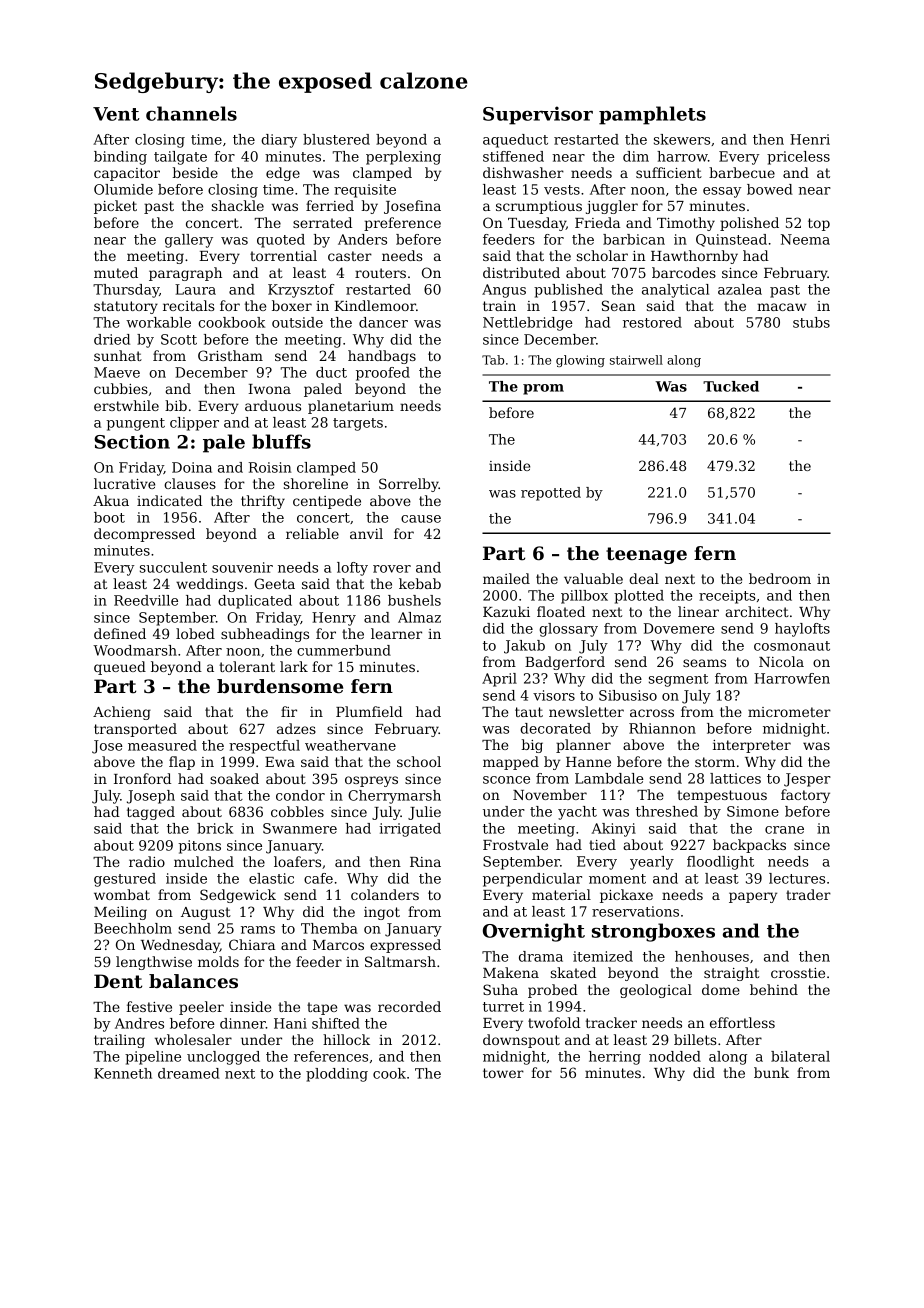 This screenshot has height=1308, width=924. Describe the element at coordinates (538, 115) in the screenshot. I see `Supervisor` at that location.
